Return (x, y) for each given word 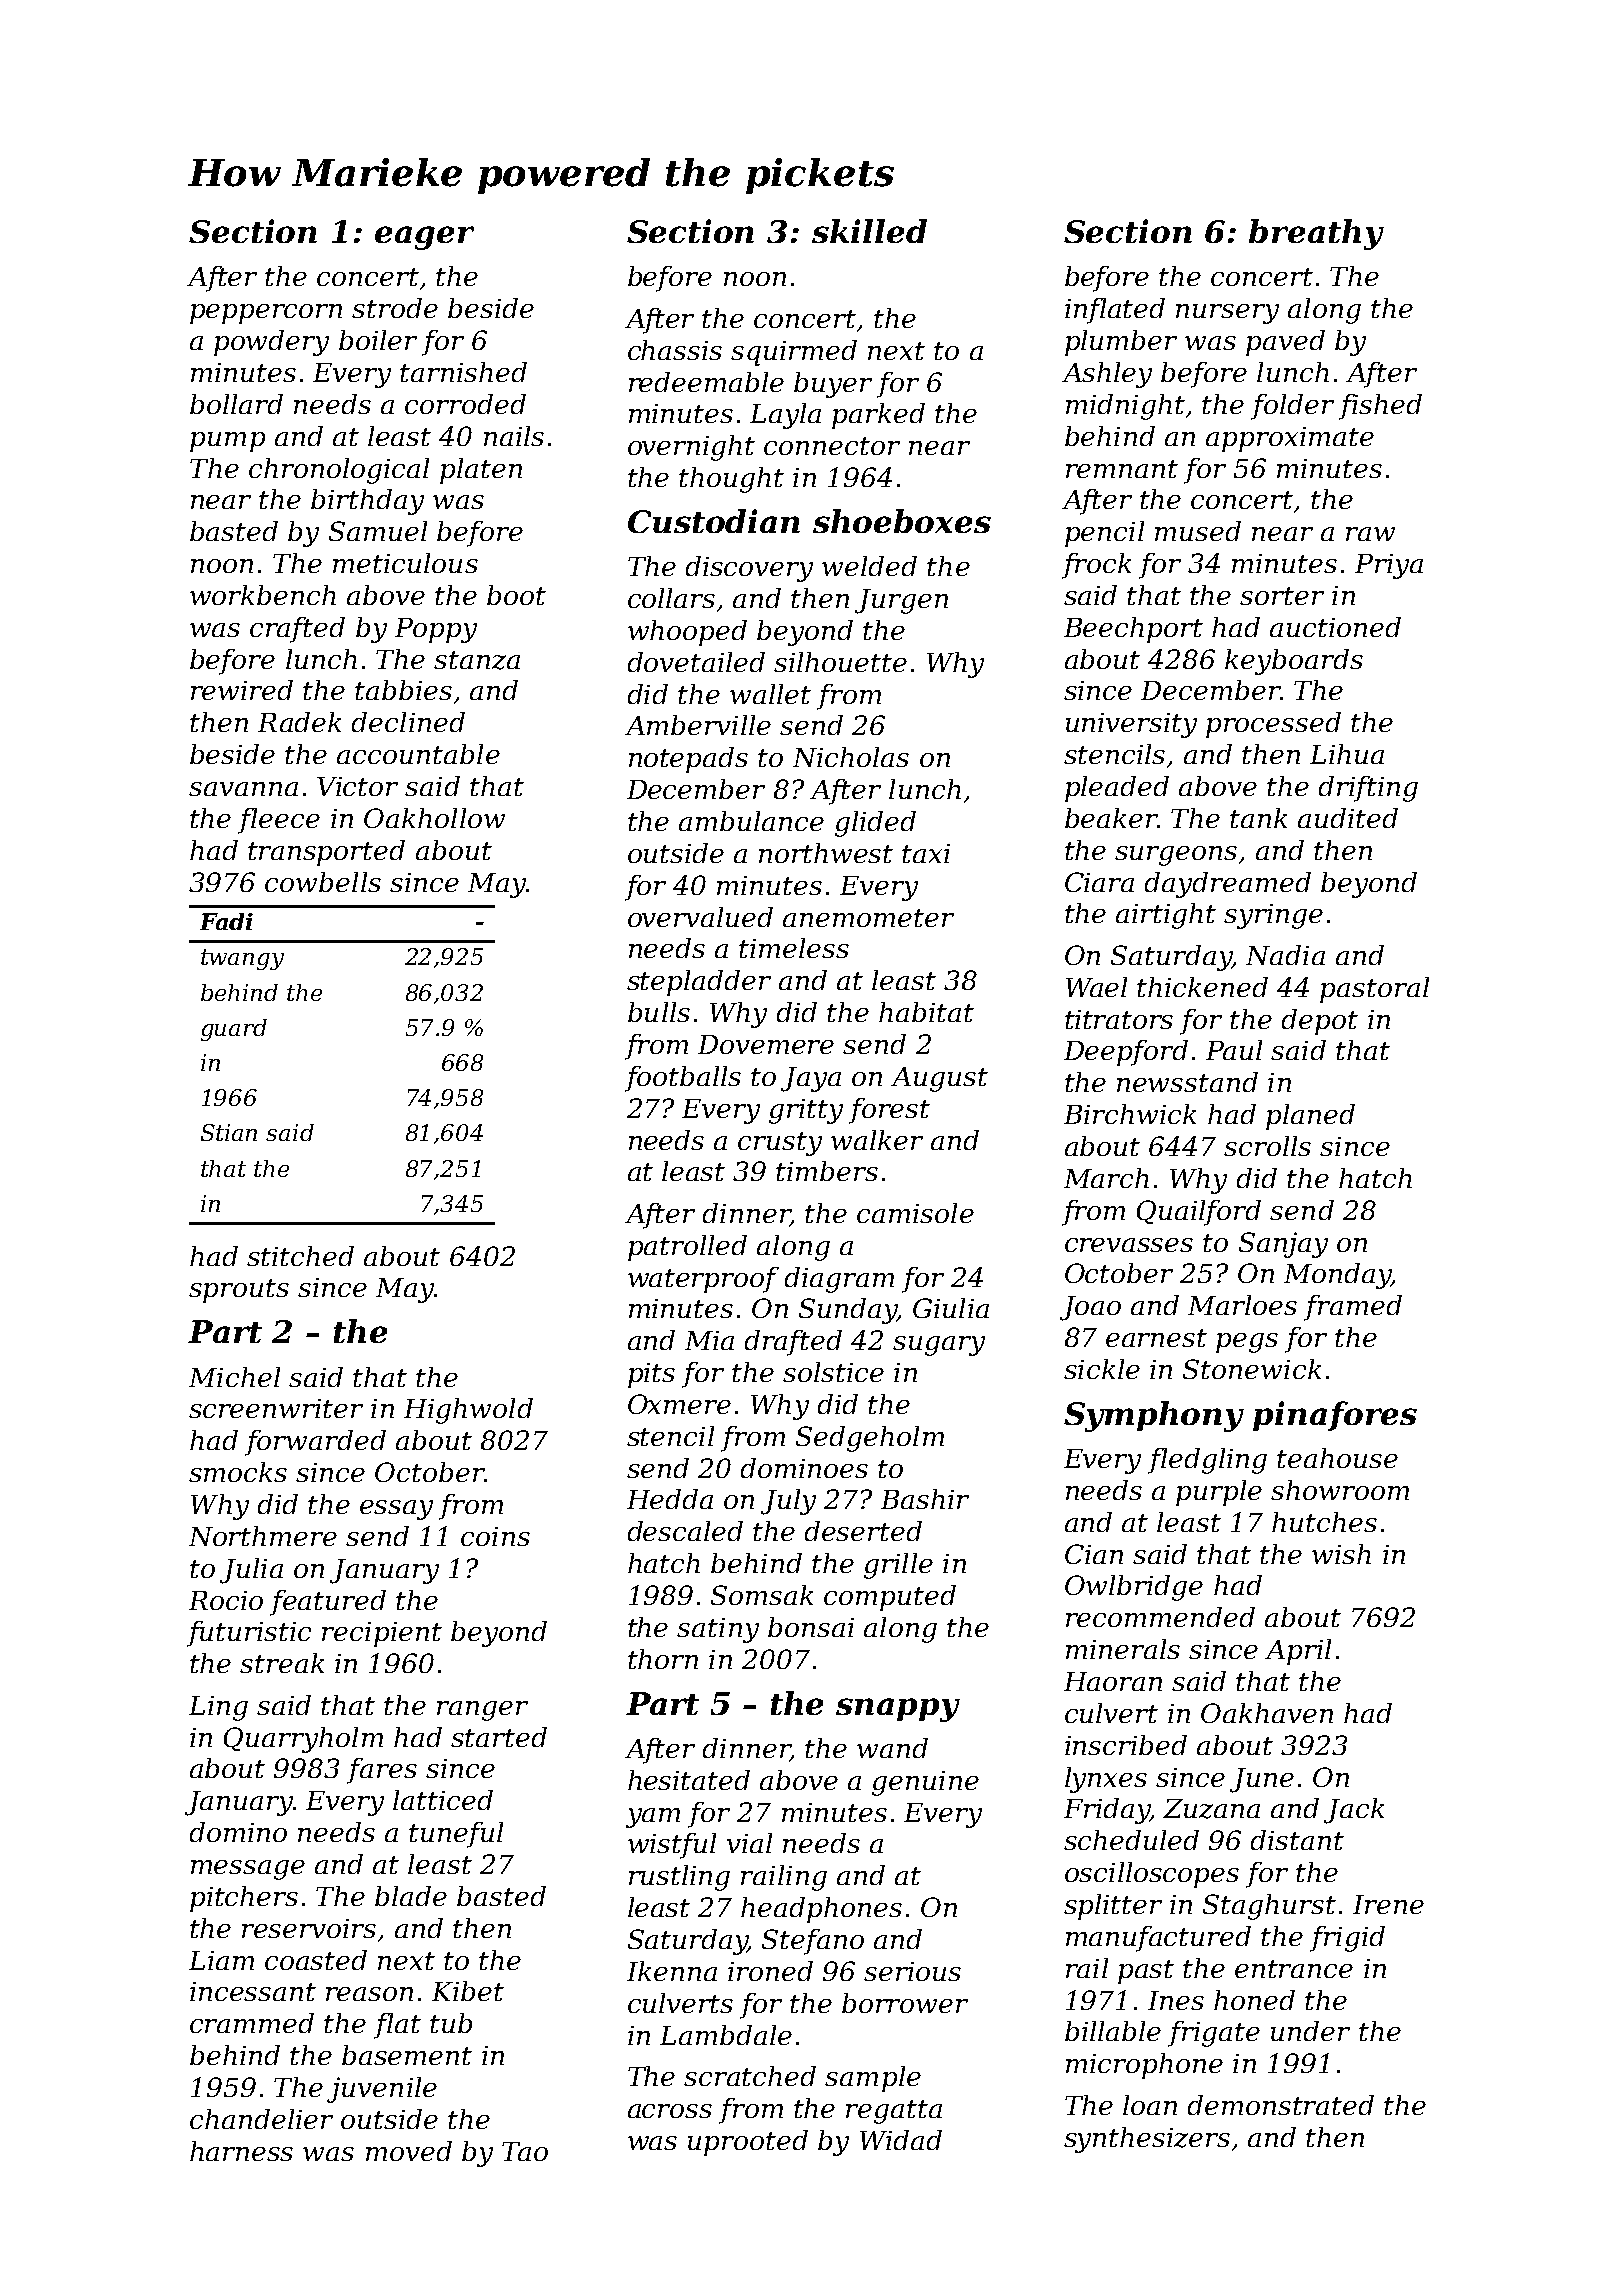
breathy (1316, 234)
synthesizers (1147, 2140)
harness (241, 2151)
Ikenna (672, 1971)
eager (424, 238)
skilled (869, 231)
